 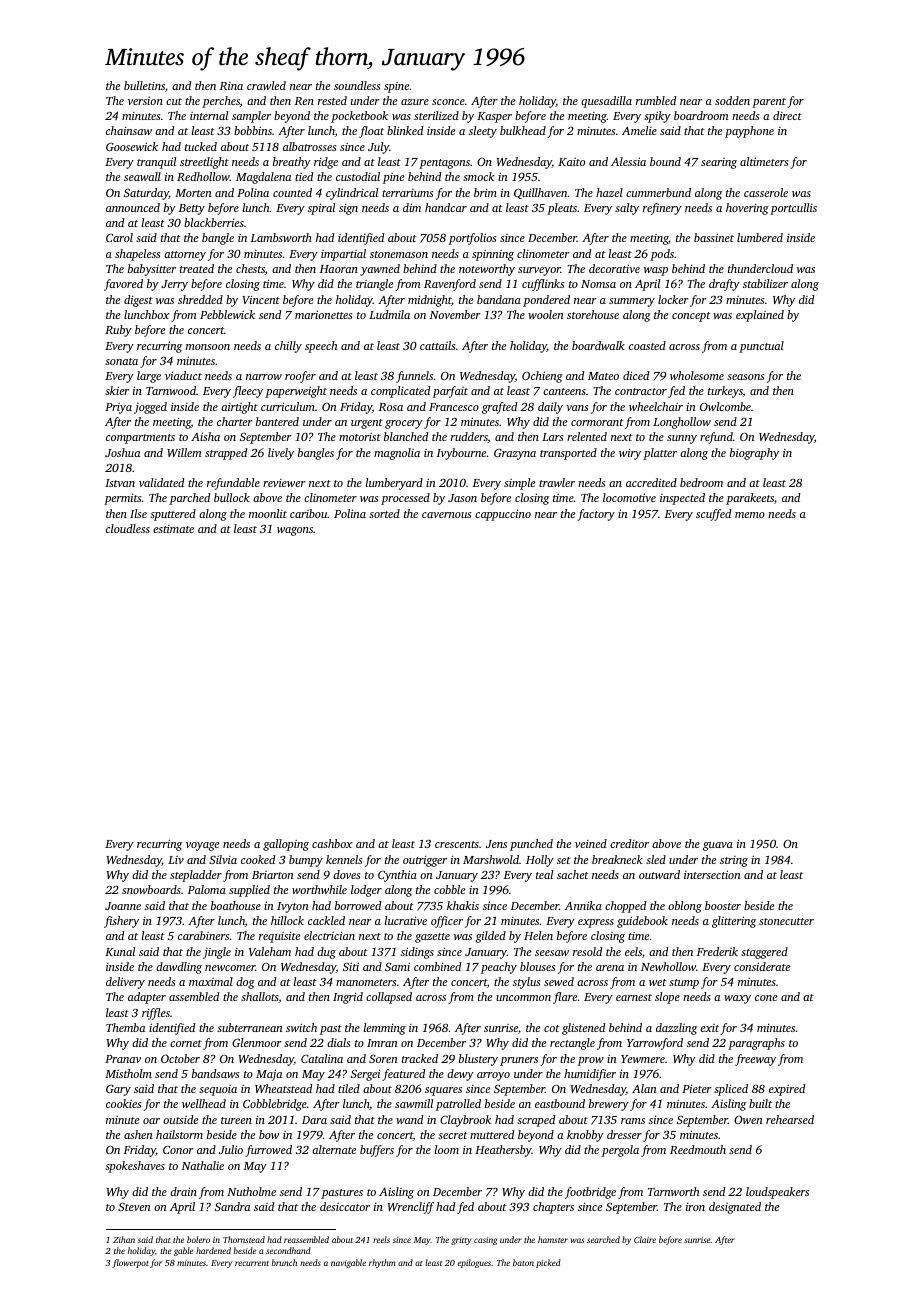 What do you see at coordinates (606, 102) in the document?
I see `quesadilla` at bounding box center [606, 102].
